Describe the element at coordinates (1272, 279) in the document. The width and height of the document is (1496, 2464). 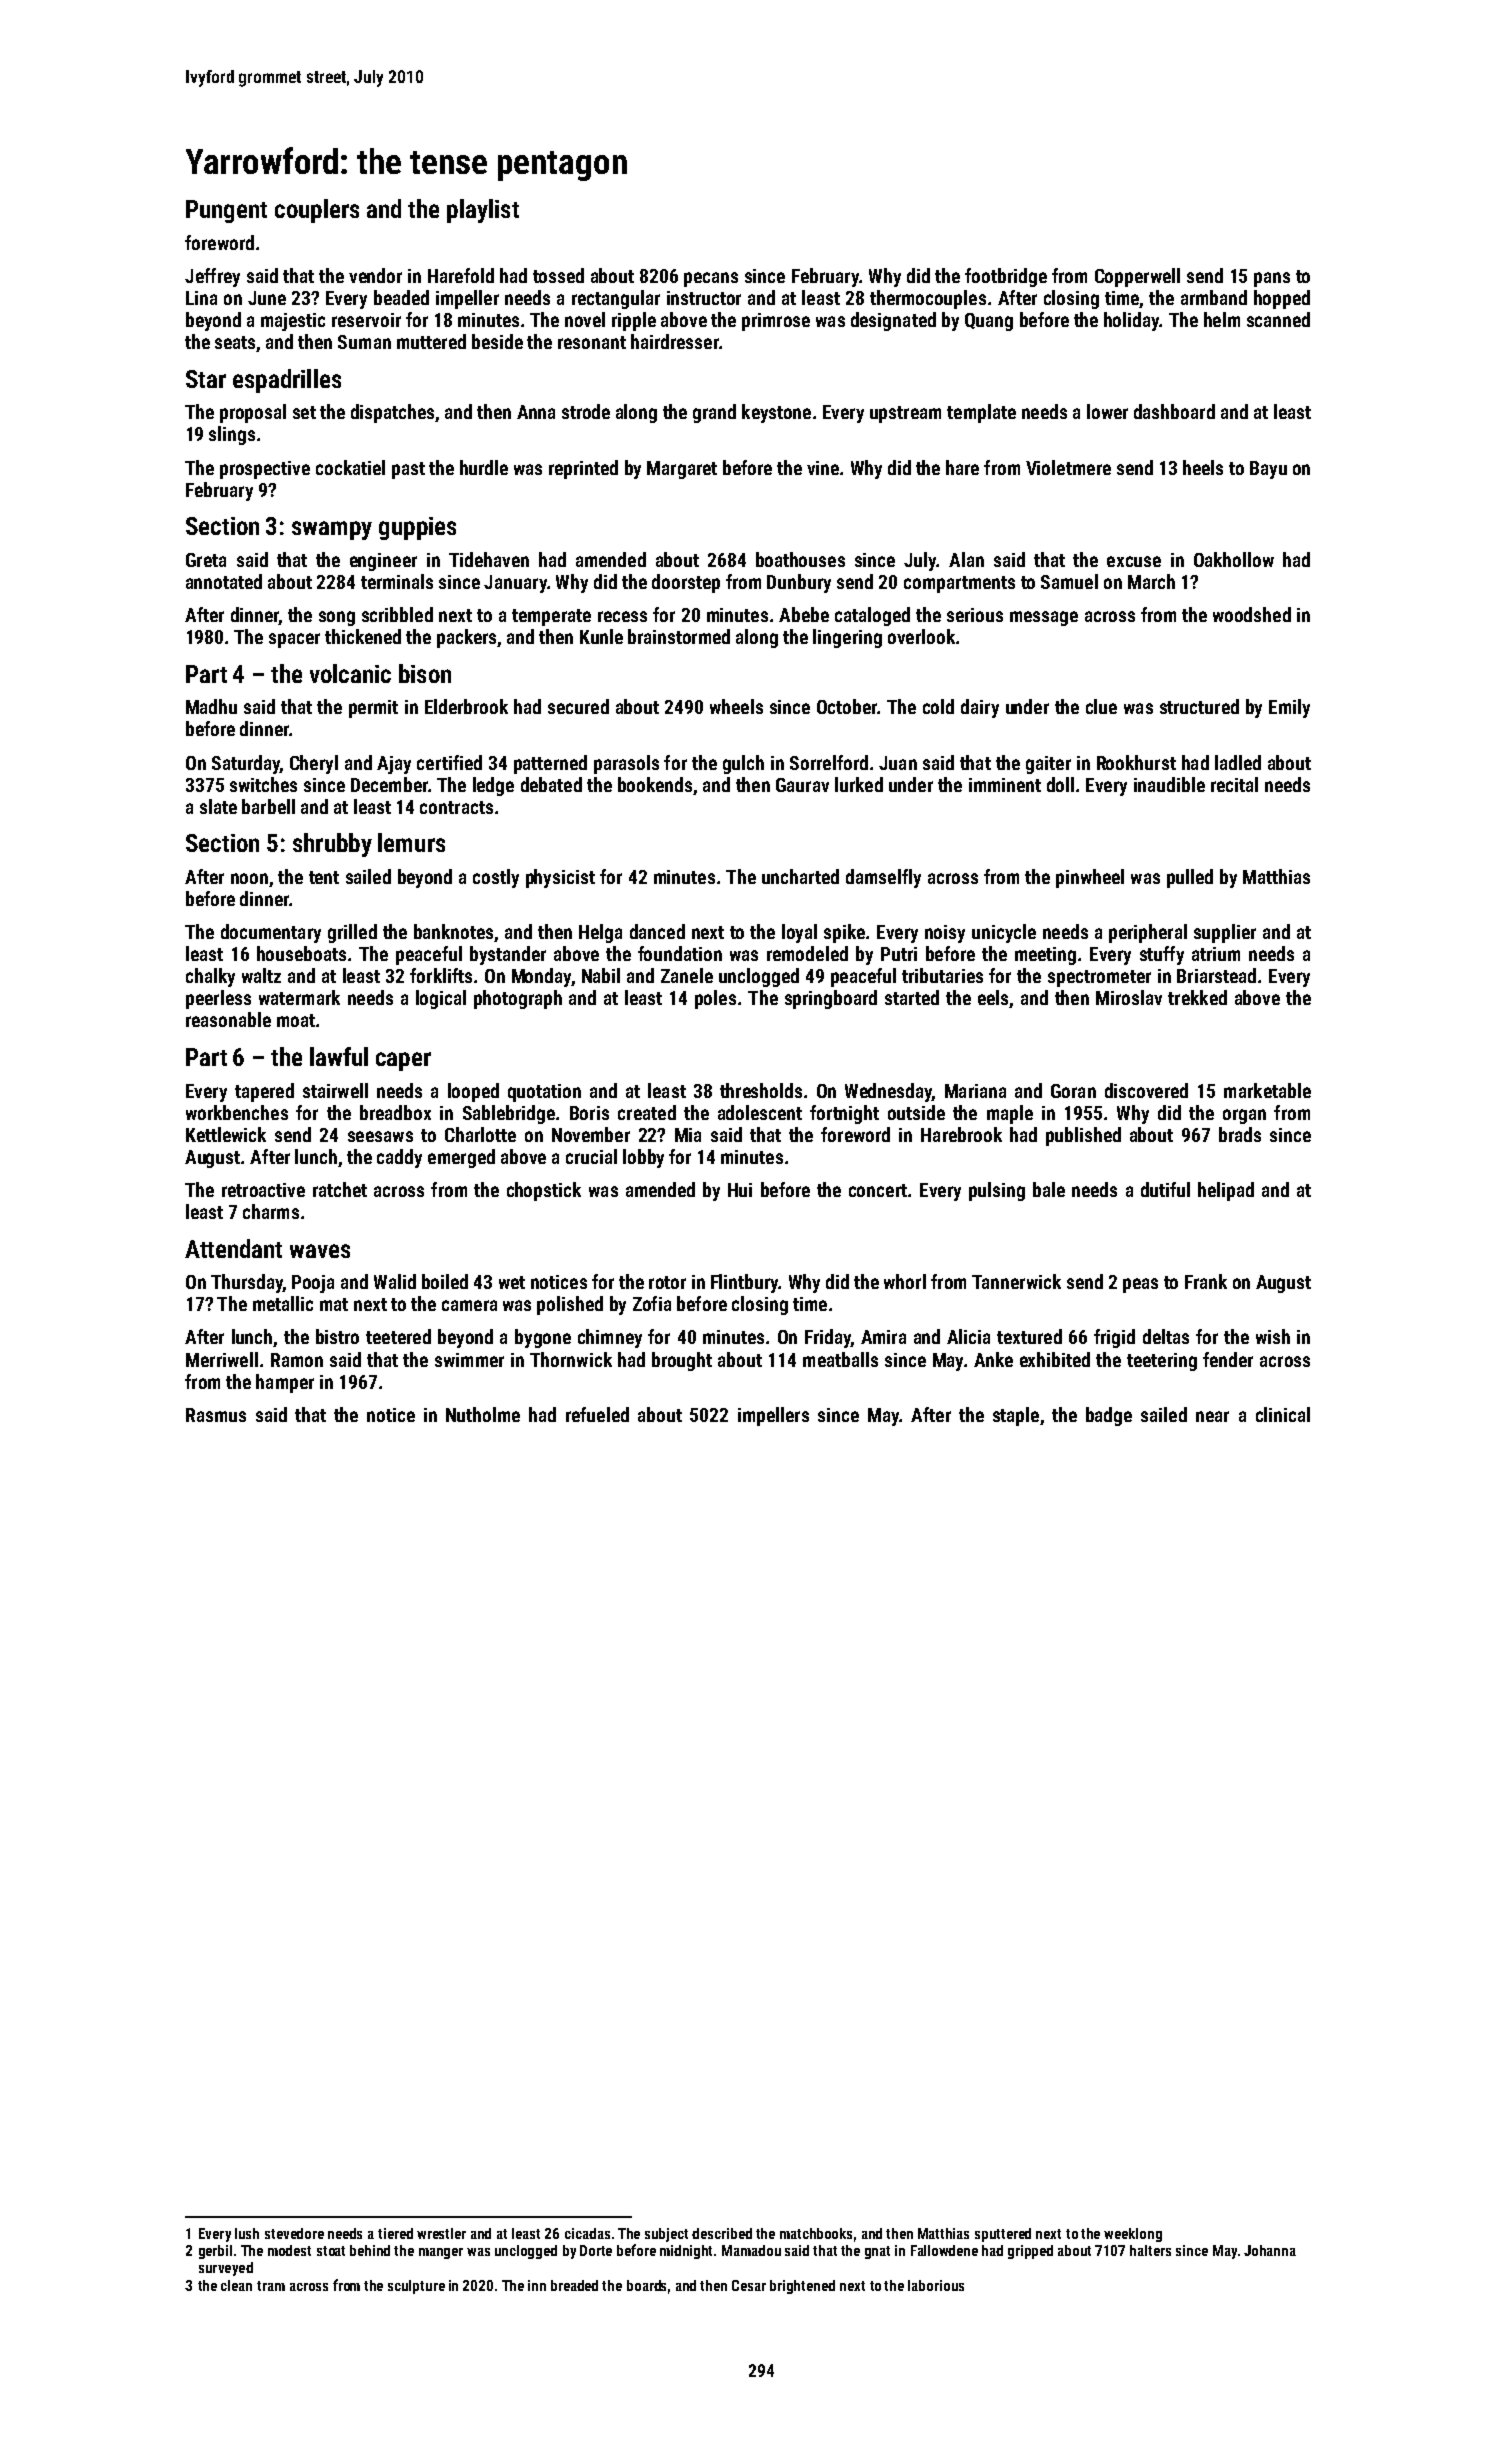
I see `pans` at that location.
